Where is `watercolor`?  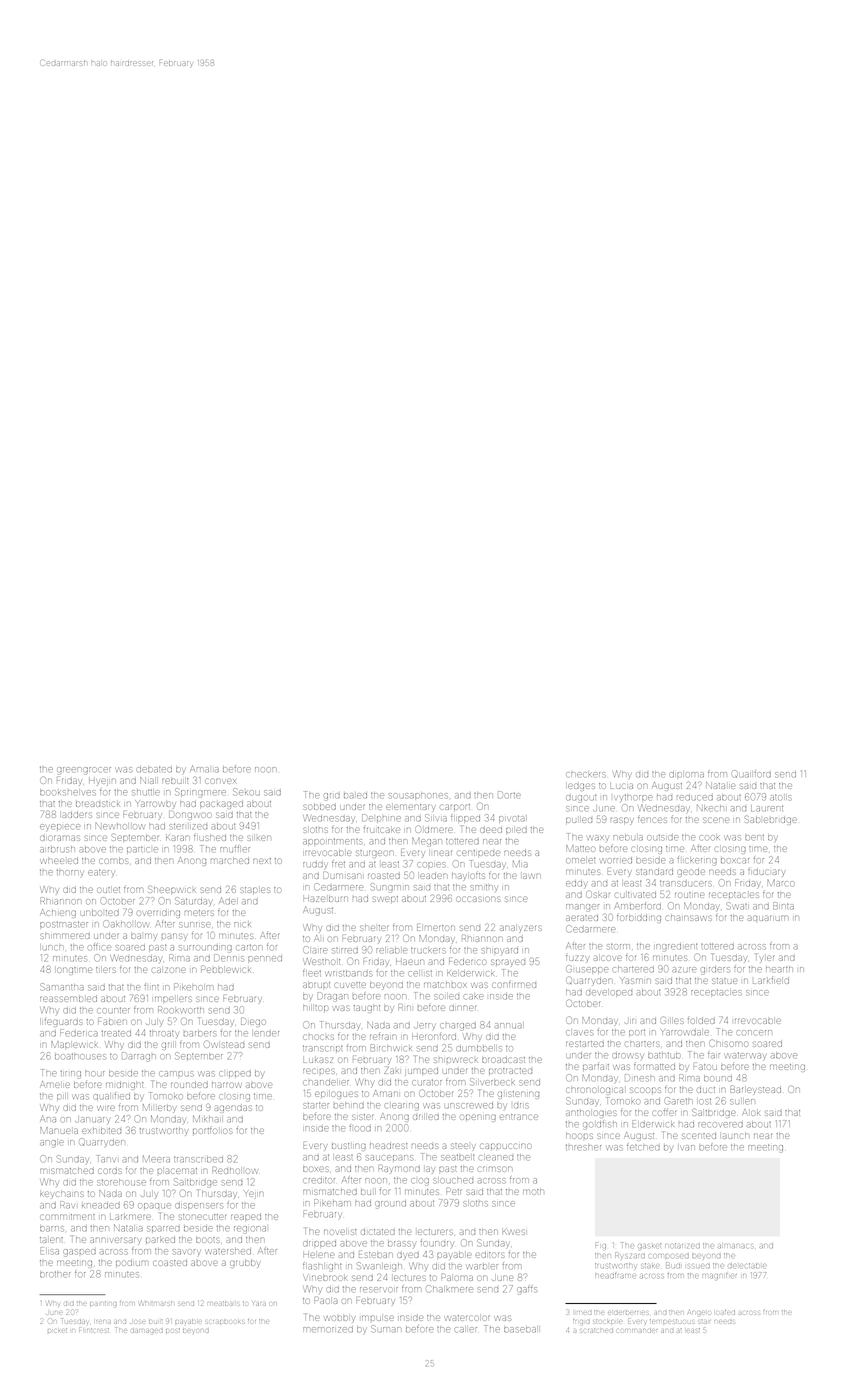 watercolor is located at coordinates (467, 1318).
